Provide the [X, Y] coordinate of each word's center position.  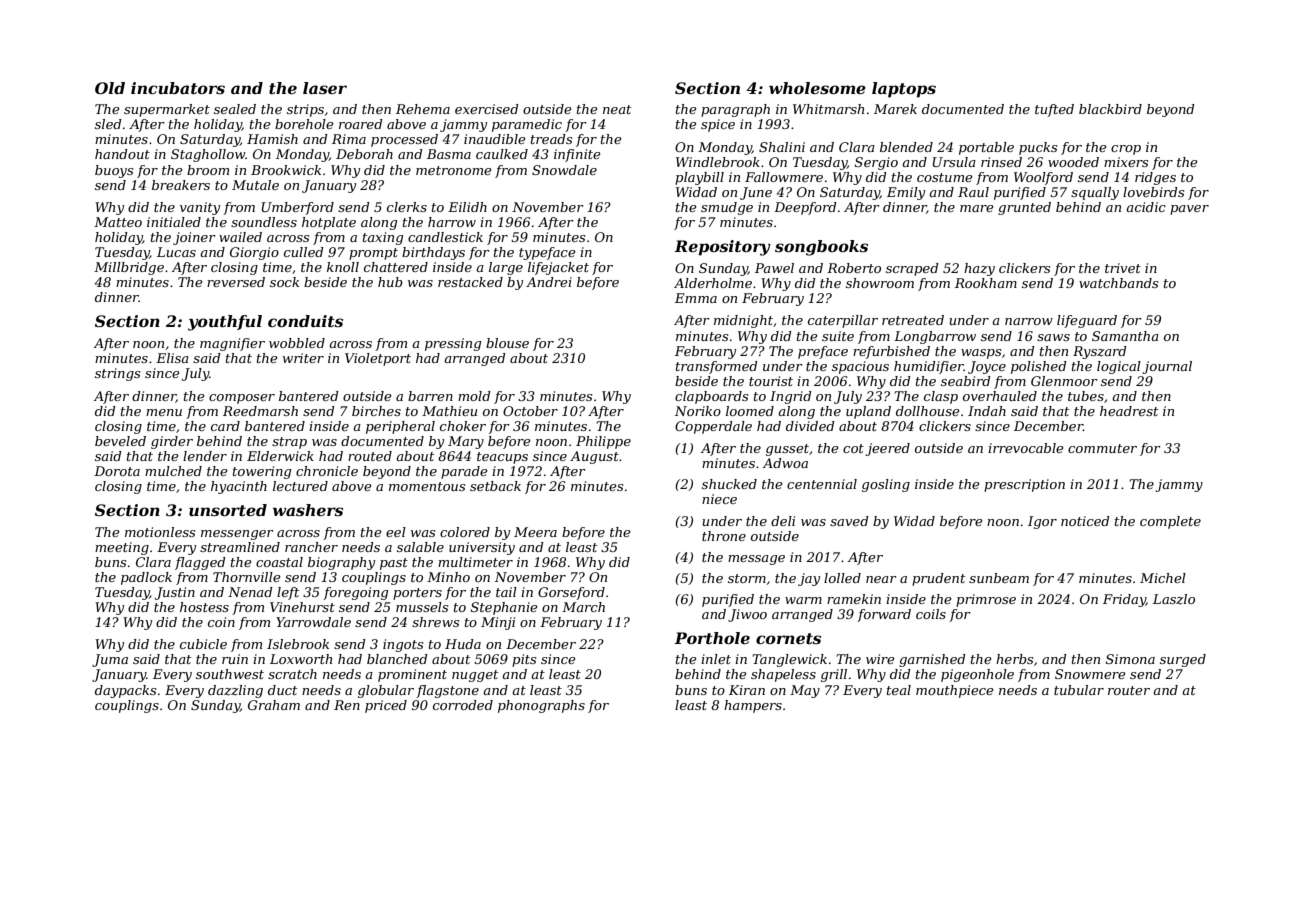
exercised [487, 109]
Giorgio [254, 253]
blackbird [1110, 109]
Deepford [805, 208]
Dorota [117, 471]
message [756, 560]
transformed [717, 367]
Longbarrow [935, 337]
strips [305, 110]
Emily [906, 193]
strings [117, 374]
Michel [1163, 578]
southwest [230, 674]
